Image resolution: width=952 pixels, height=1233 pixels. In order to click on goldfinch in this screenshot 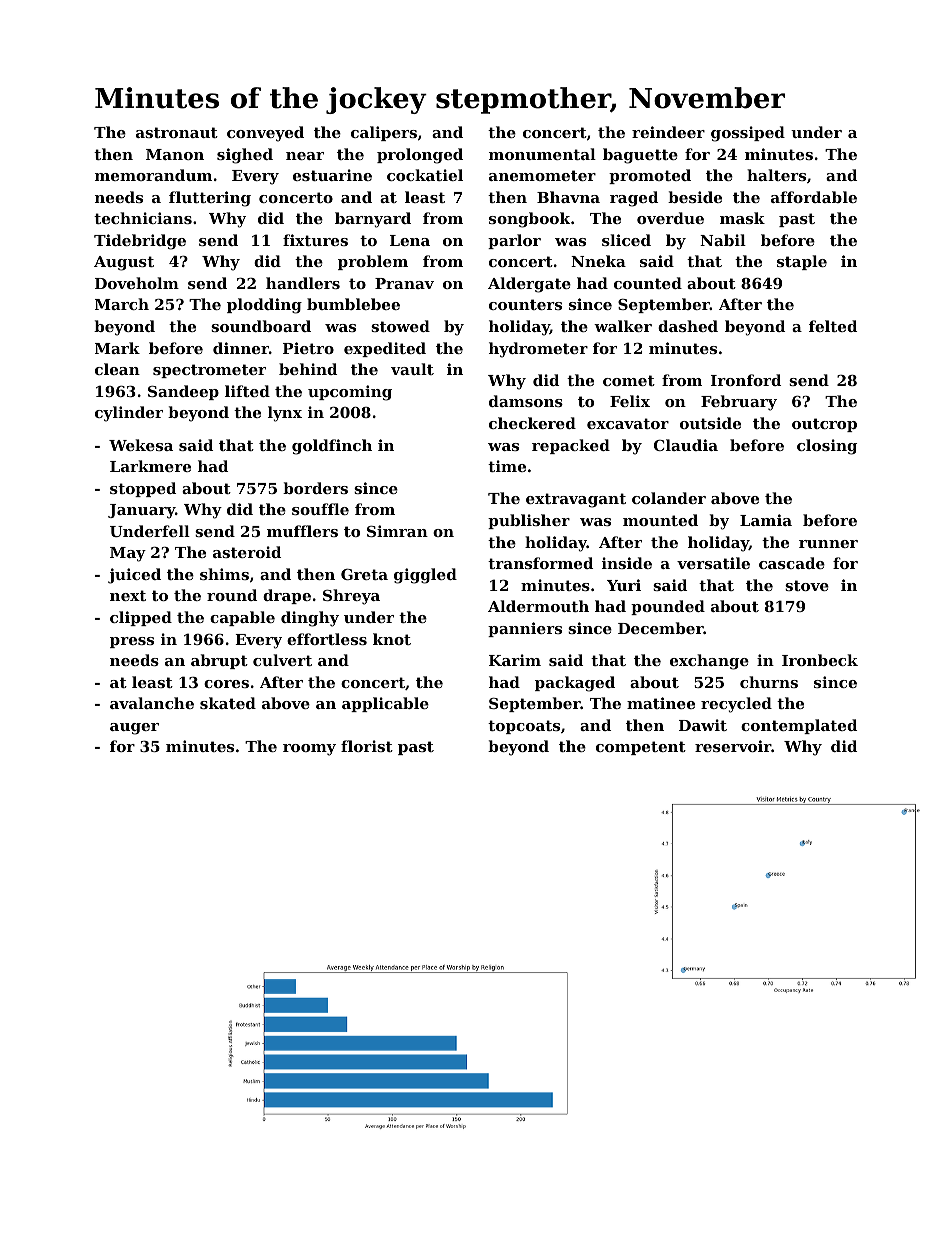, I will do `click(332, 447)`.
